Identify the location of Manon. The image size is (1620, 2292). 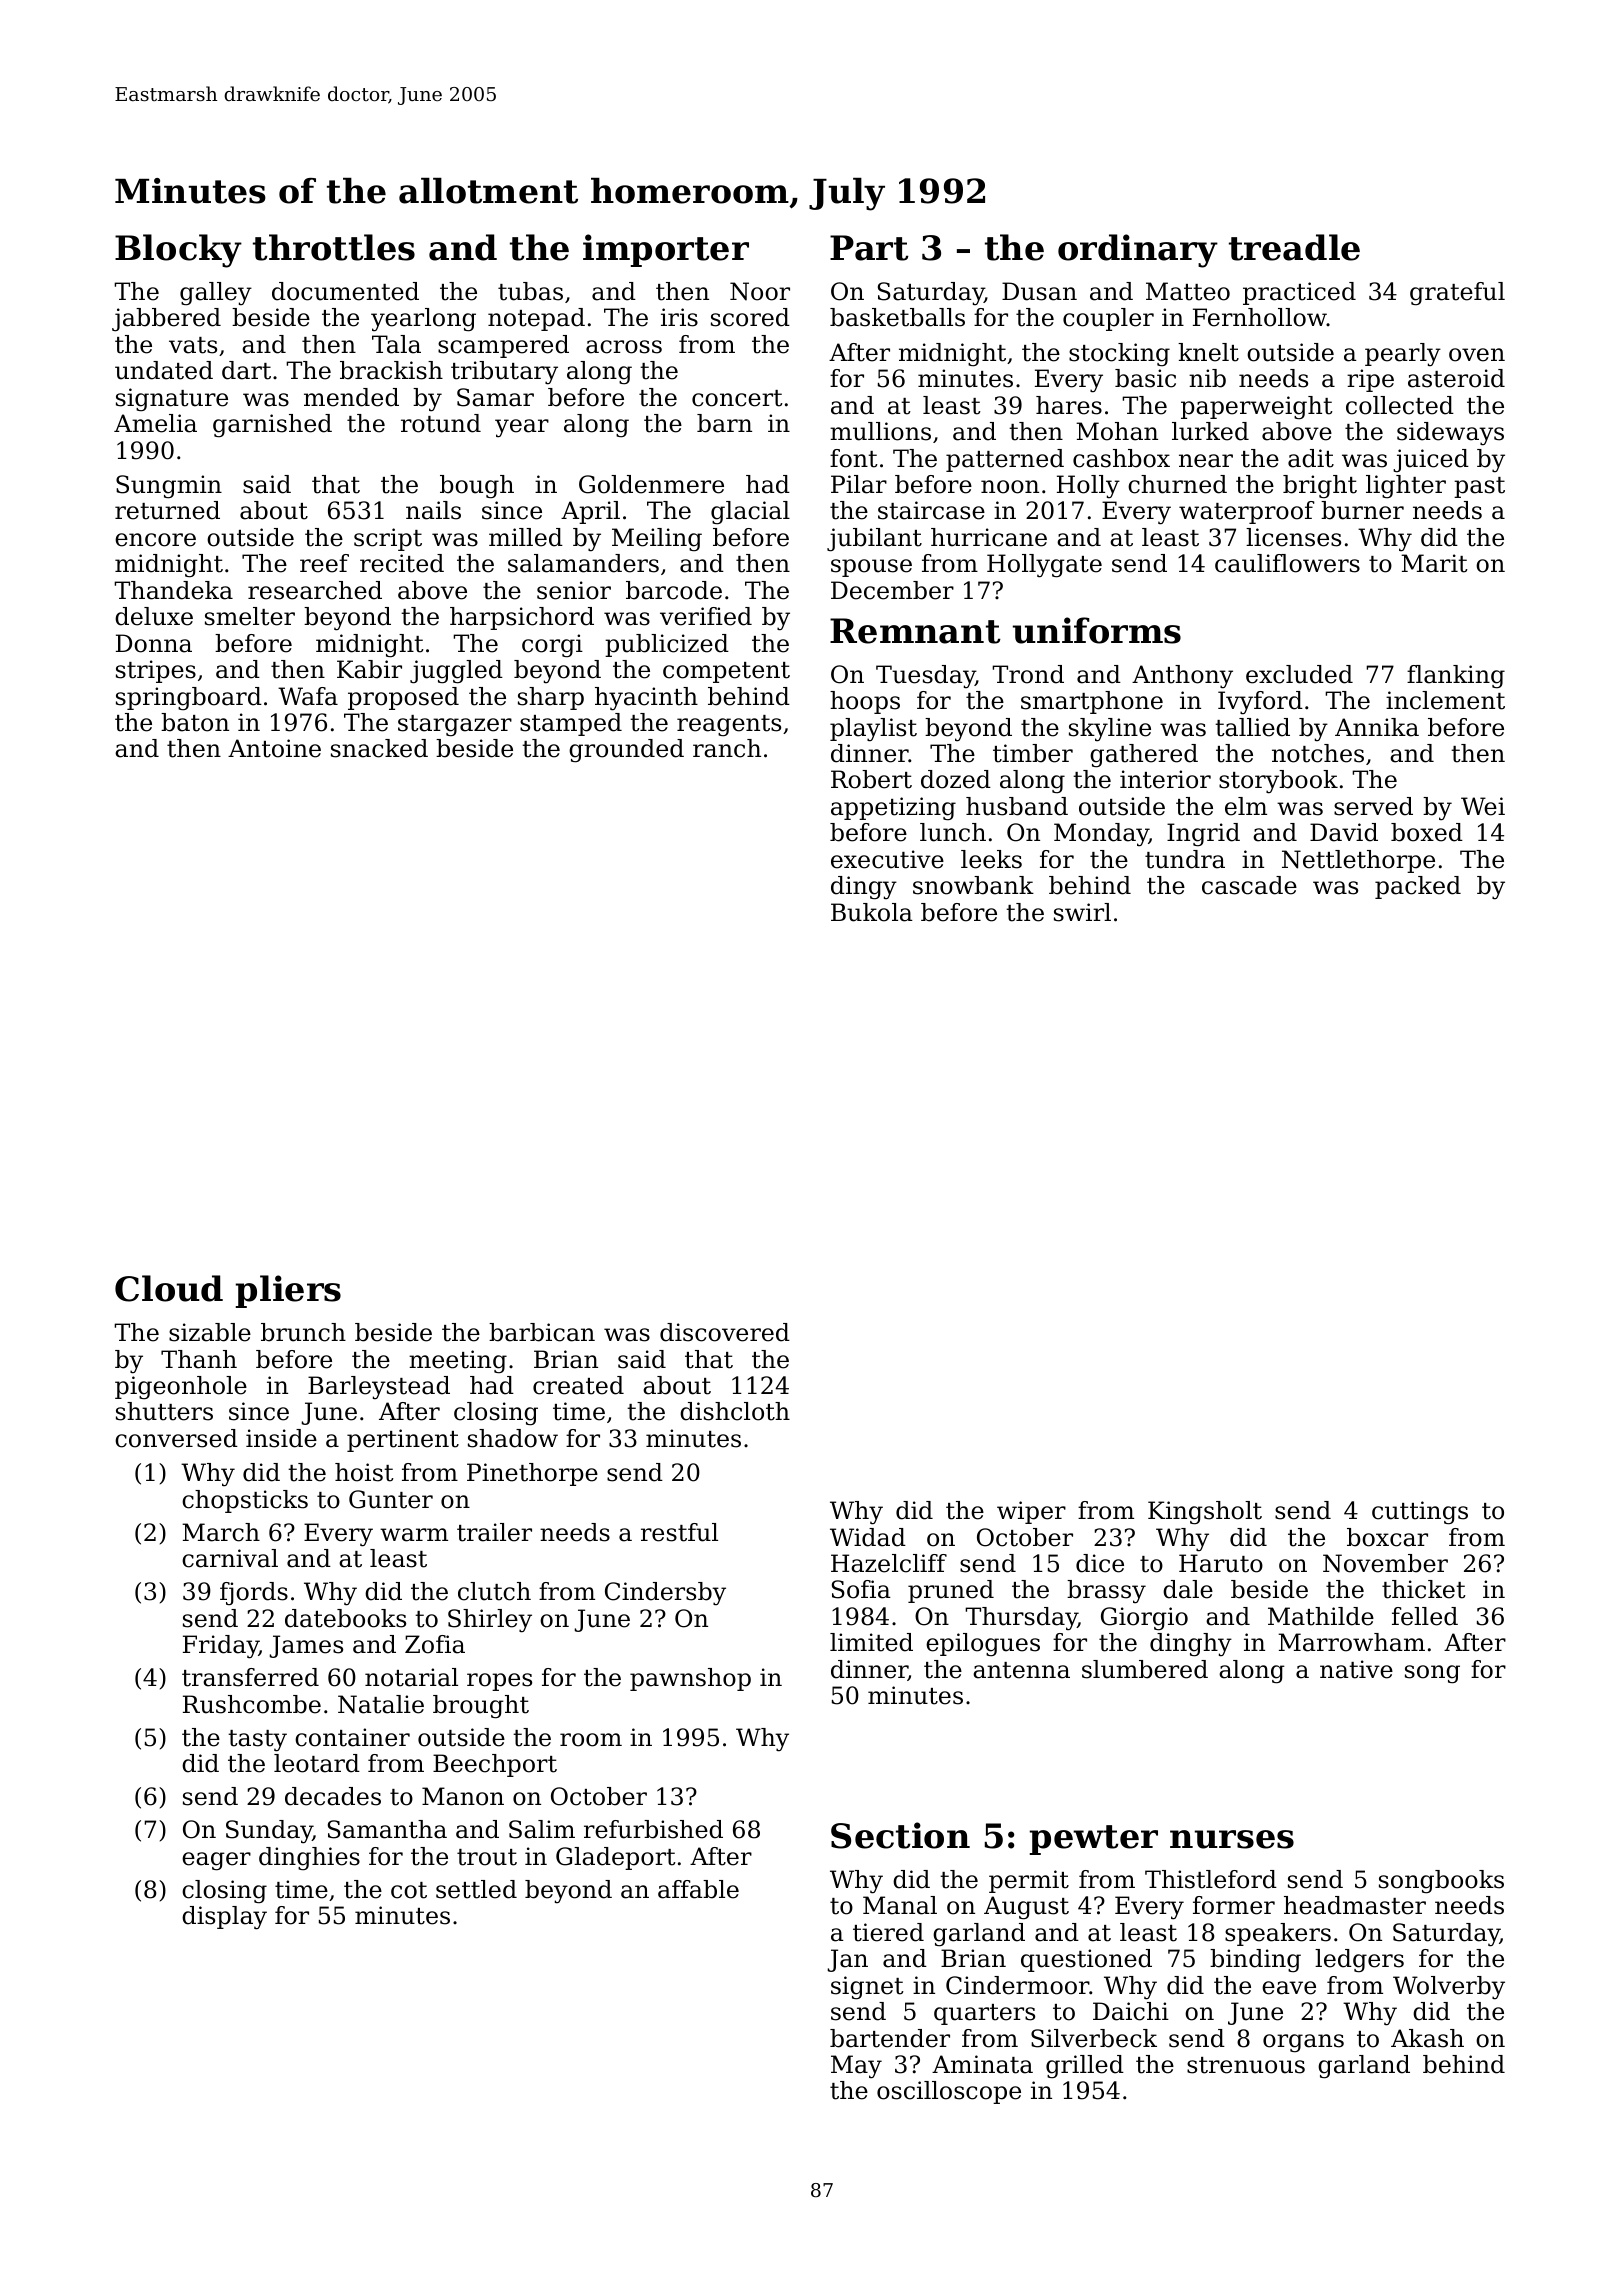
(463, 1796).
